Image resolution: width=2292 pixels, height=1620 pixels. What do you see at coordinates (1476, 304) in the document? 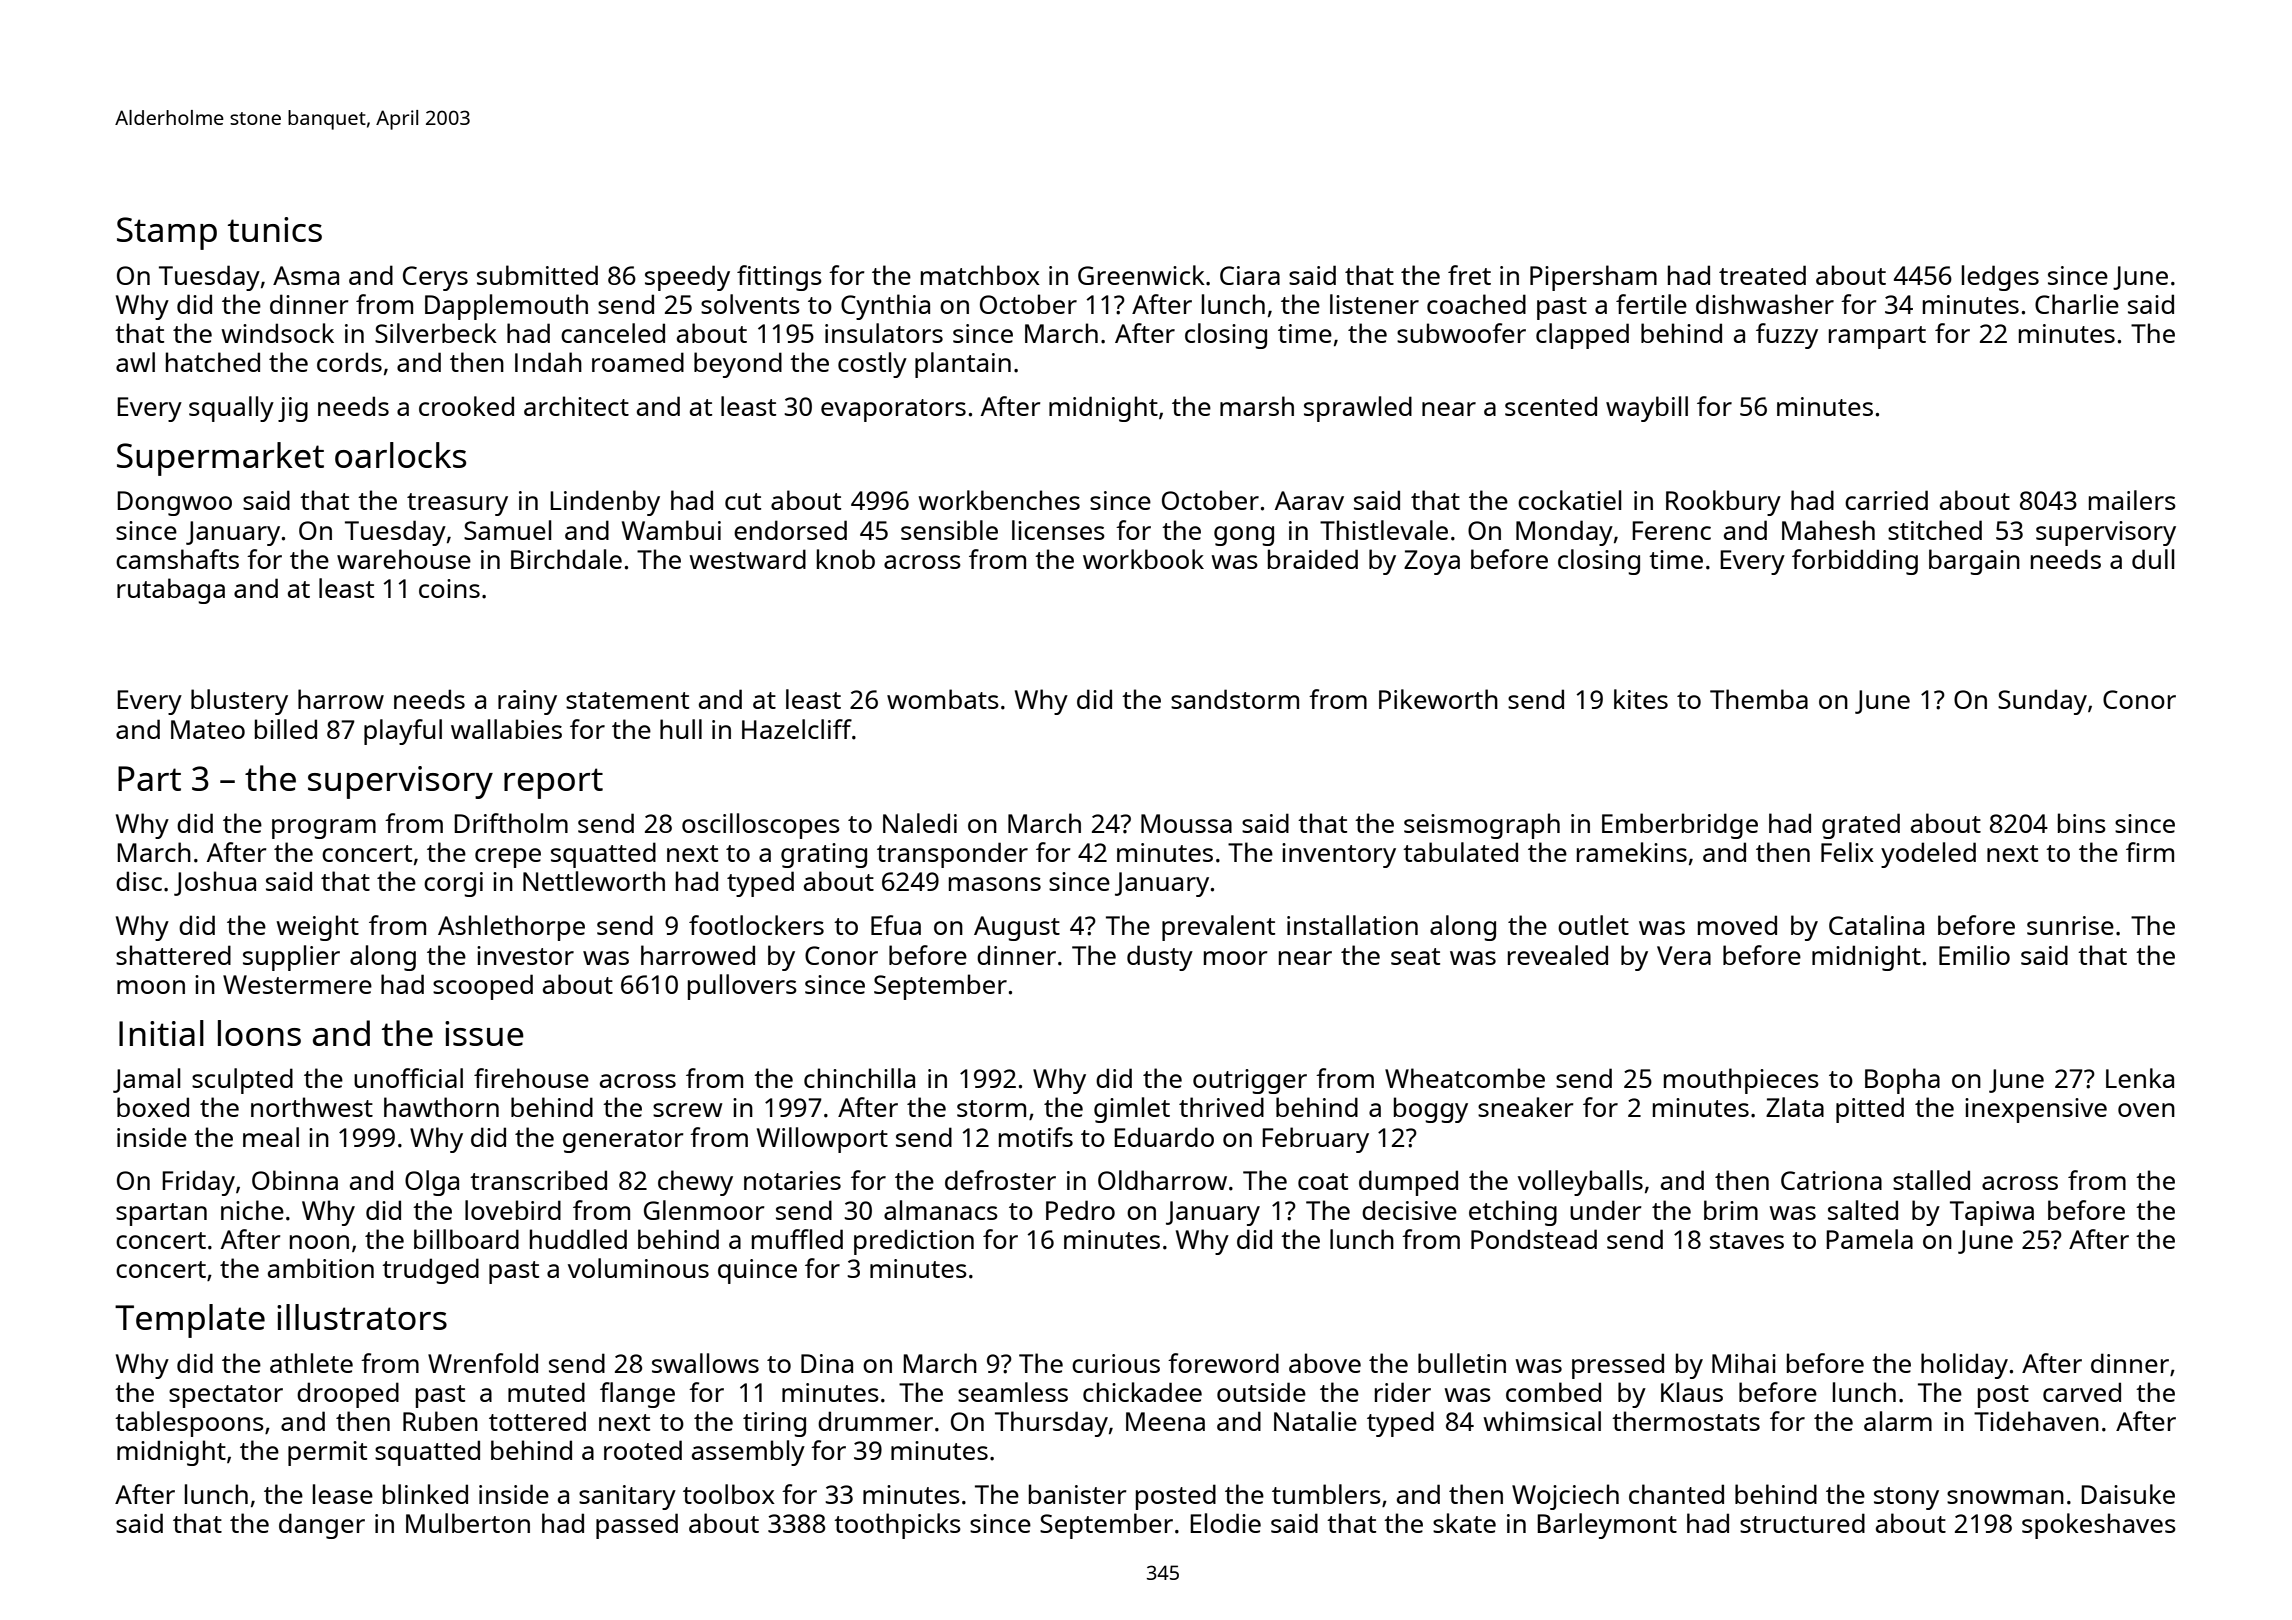
I see `coached` at bounding box center [1476, 304].
